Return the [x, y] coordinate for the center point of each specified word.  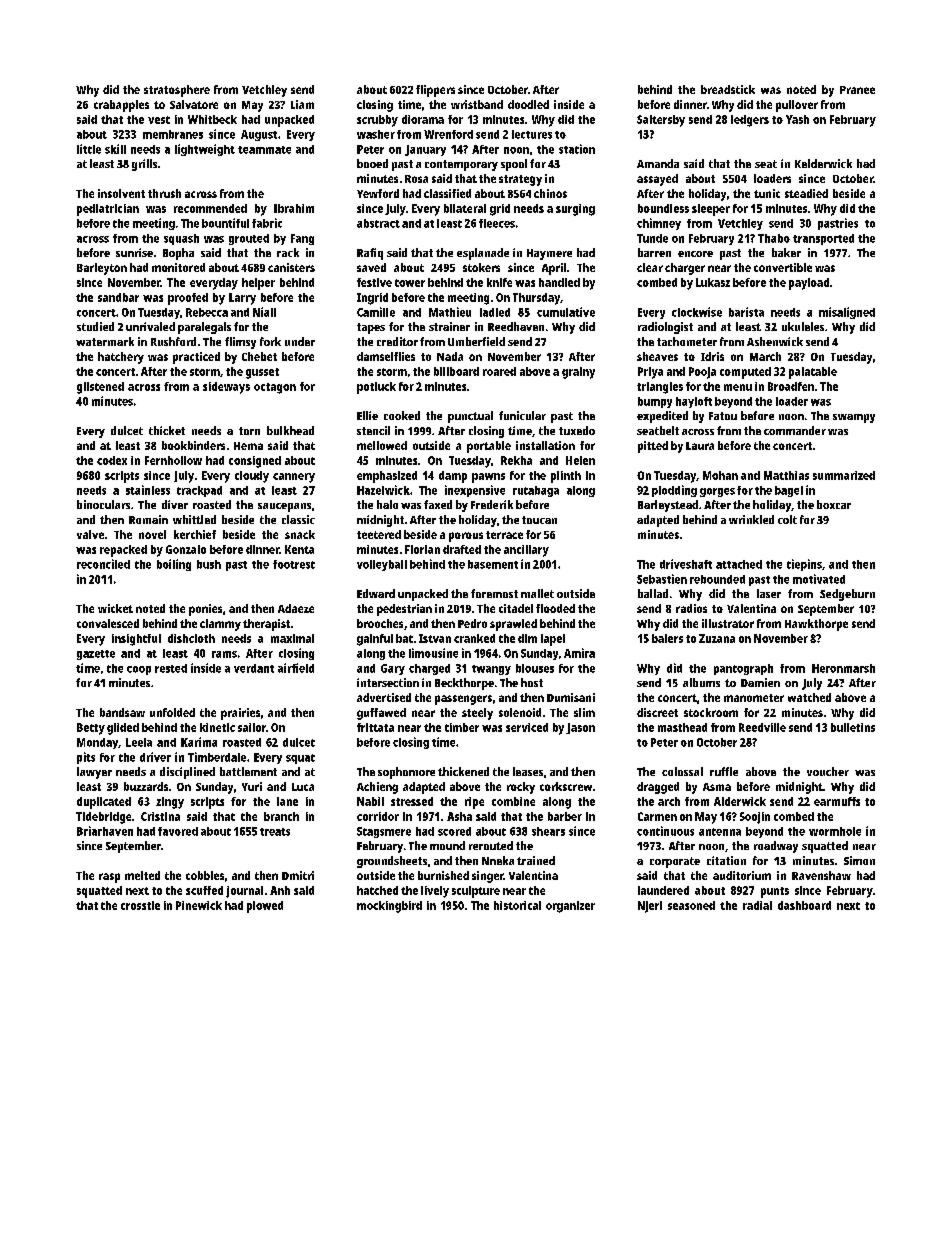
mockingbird [389, 907]
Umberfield [476, 341]
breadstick [728, 89]
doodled [528, 104]
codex [112, 460]
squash [181, 239]
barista [746, 312]
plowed [265, 907]
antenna [720, 832]
